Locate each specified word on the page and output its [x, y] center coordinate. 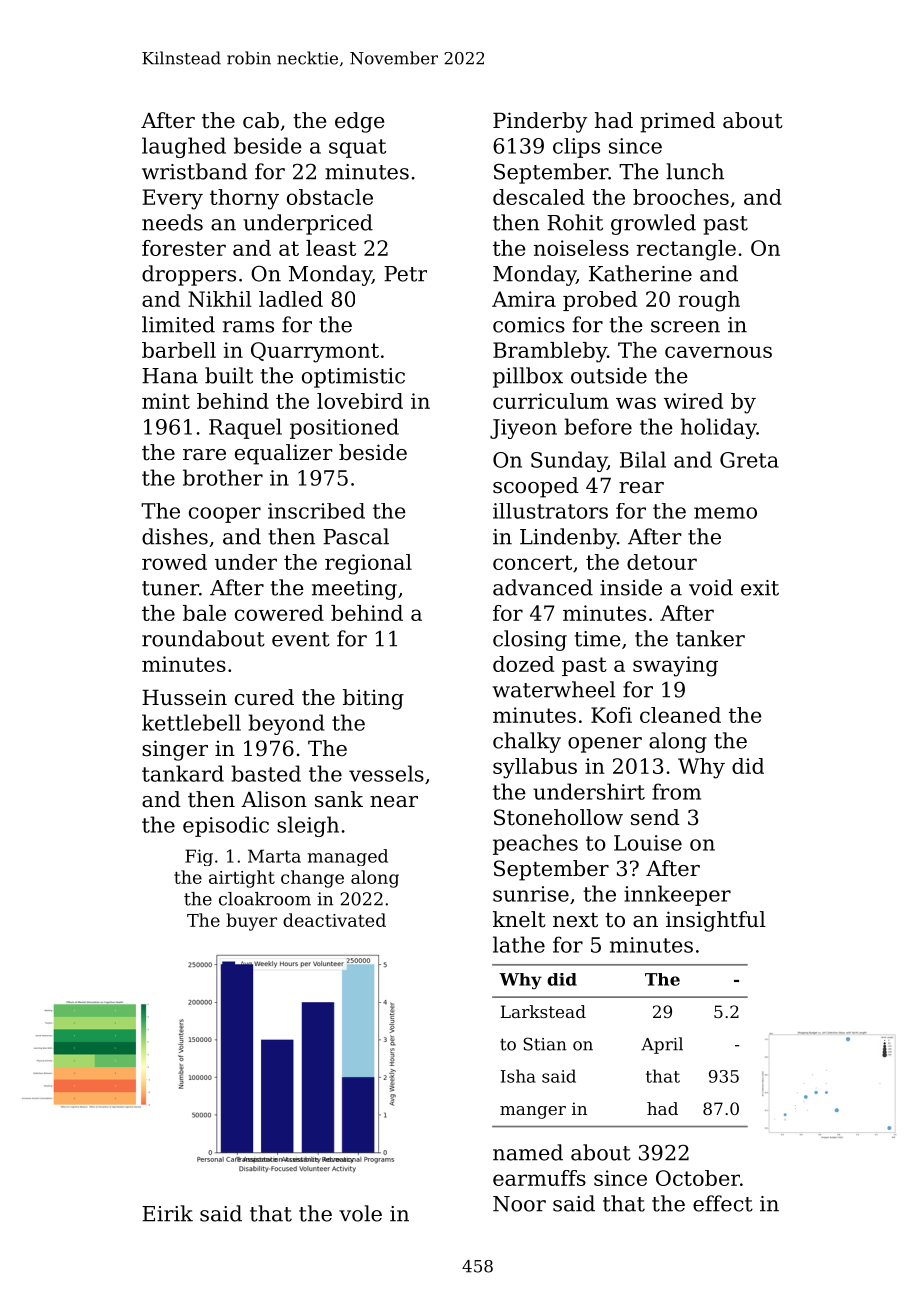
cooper [225, 515]
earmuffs [539, 1178]
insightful [716, 921]
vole [360, 1213]
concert [532, 562]
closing [530, 640]
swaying [675, 666]
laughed [184, 147]
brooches [681, 197]
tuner [170, 588]
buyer [251, 922]
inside [631, 587]
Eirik [167, 1213]
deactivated [334, 920]
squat [357, 148]
